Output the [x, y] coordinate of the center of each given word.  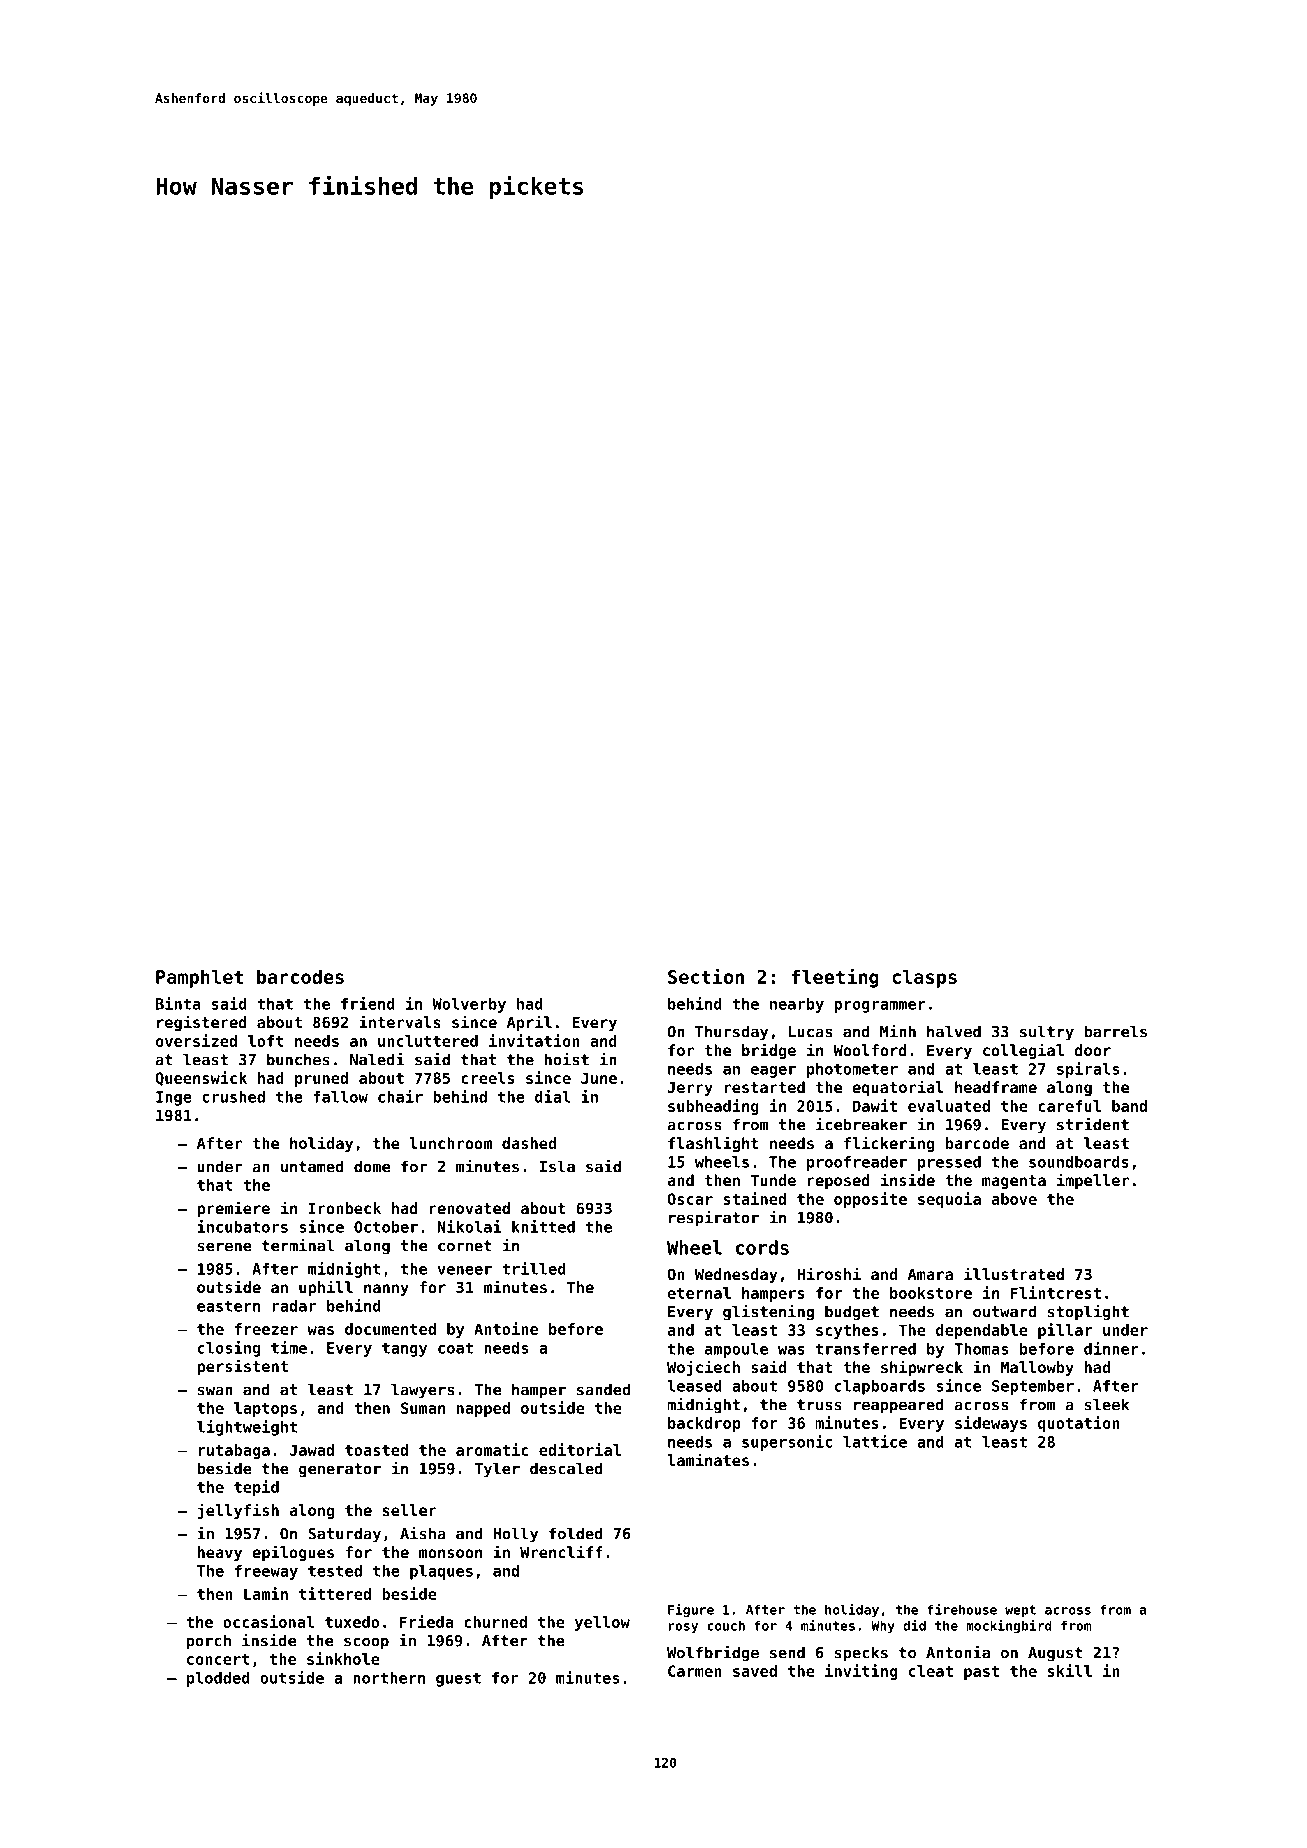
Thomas [981, 1349]
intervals [400, 1021]
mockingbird [1009, 1626]
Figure [691, 1610]
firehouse [962, 1609]
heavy [220, 1553]
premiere [233, 1209]
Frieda [426, 1621]
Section [706, 976]
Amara [930, 1274]
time [289, 1347]
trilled [534, 1268]
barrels [1115, 1031]
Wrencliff [561, 1551]
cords [762, 1247]
